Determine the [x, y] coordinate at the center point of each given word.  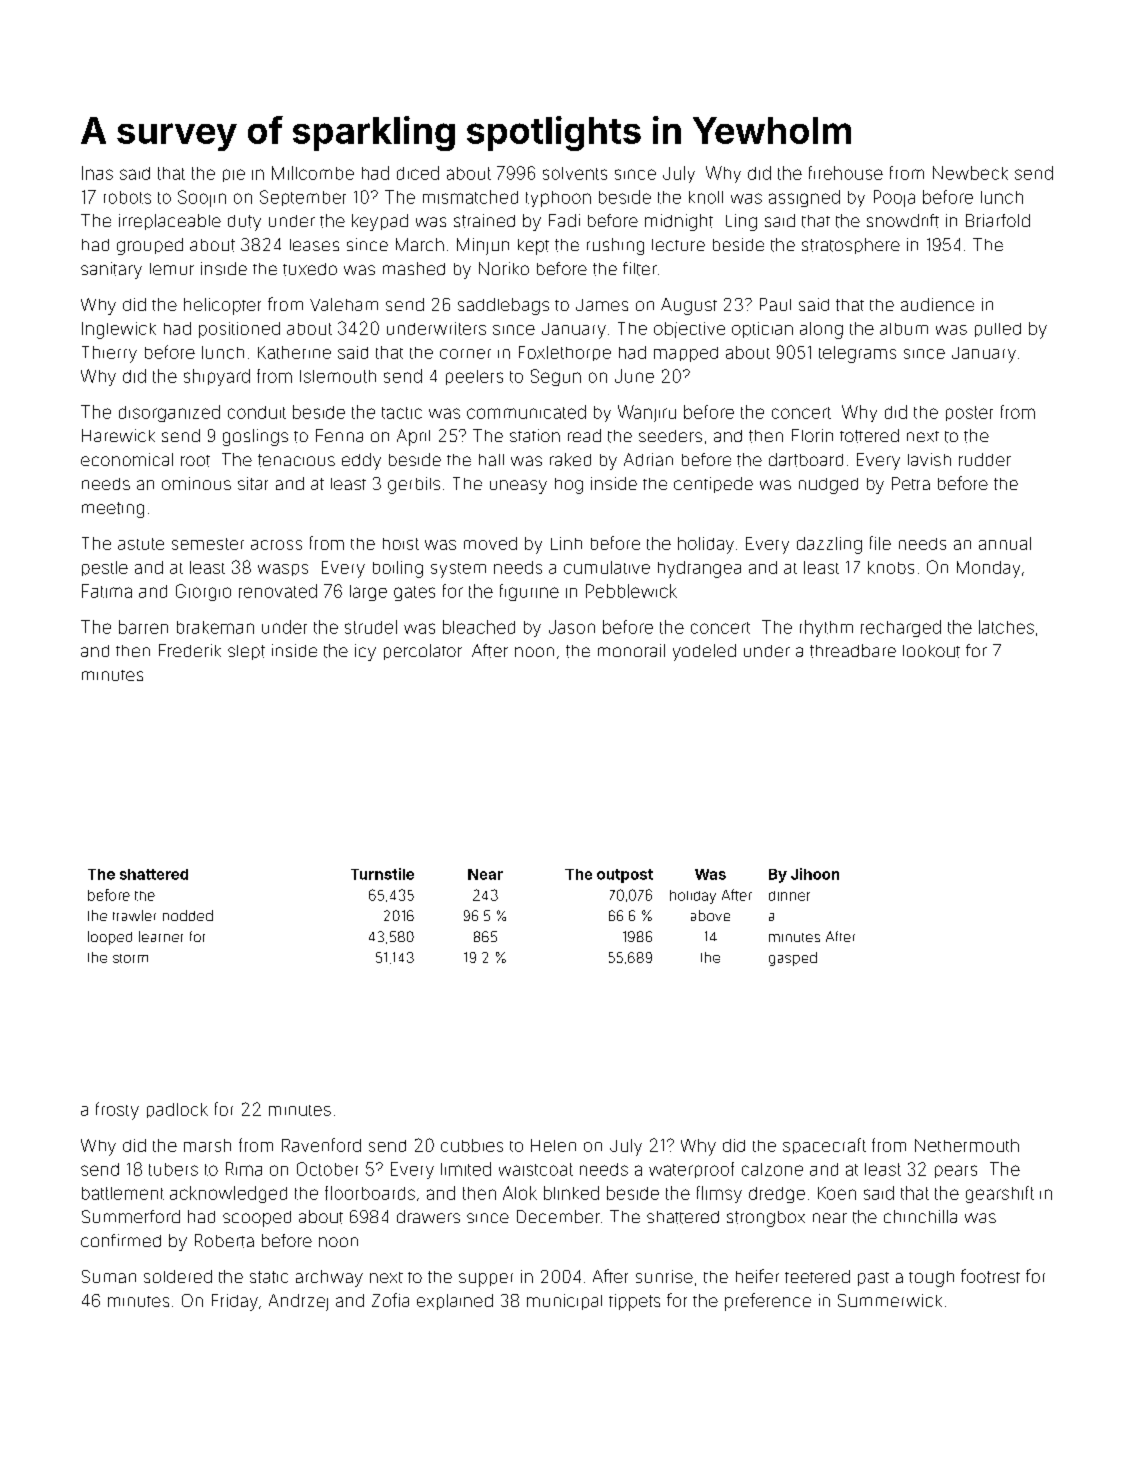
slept [246, 652]
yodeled [704, 652]
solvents [575, 173]
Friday [235, 1302]
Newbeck [970, 173]
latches [1006, 627]
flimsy [719, 1194]
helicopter [222, 306]
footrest [990, 1276]
